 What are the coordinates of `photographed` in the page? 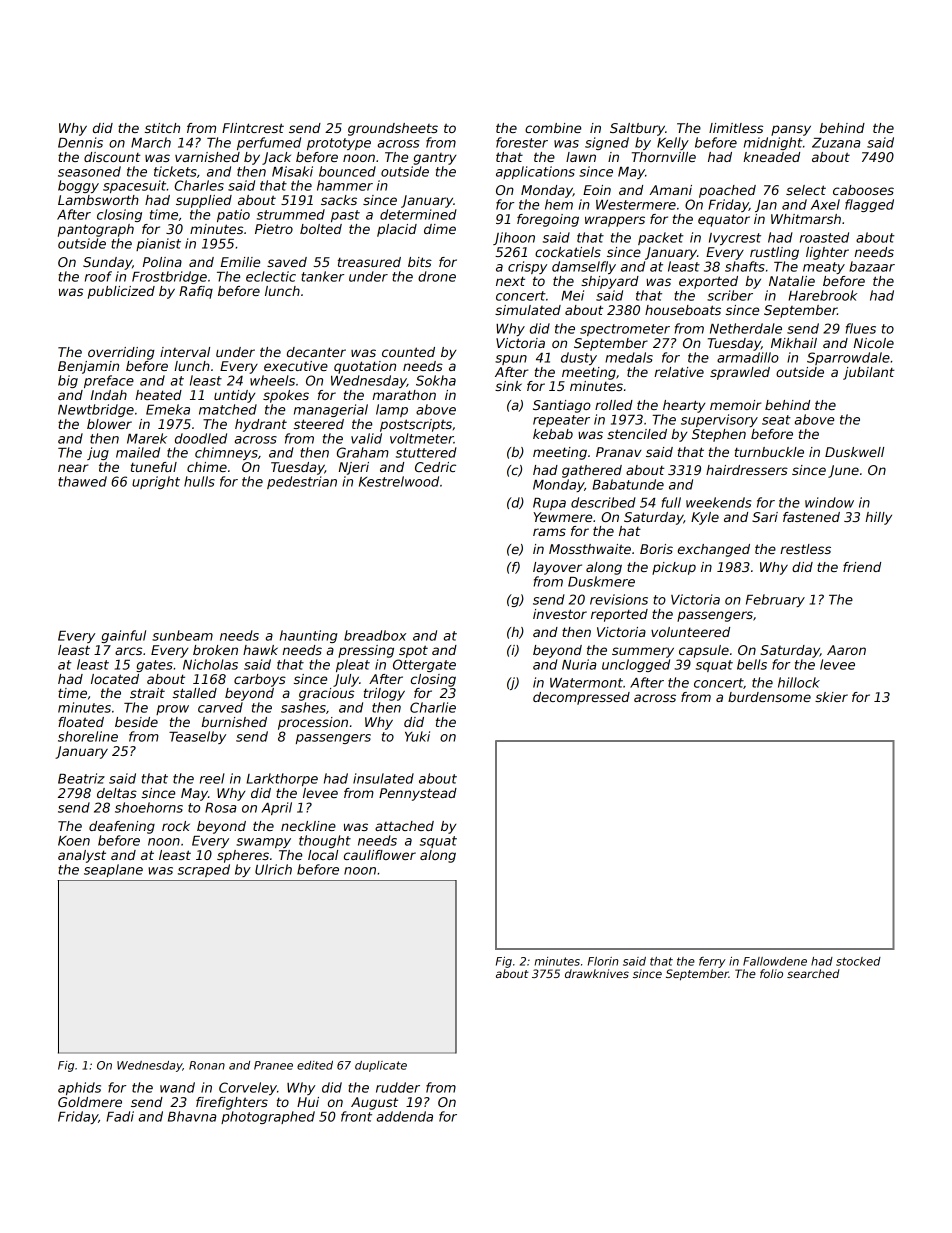 It's located at (268, 1117).
